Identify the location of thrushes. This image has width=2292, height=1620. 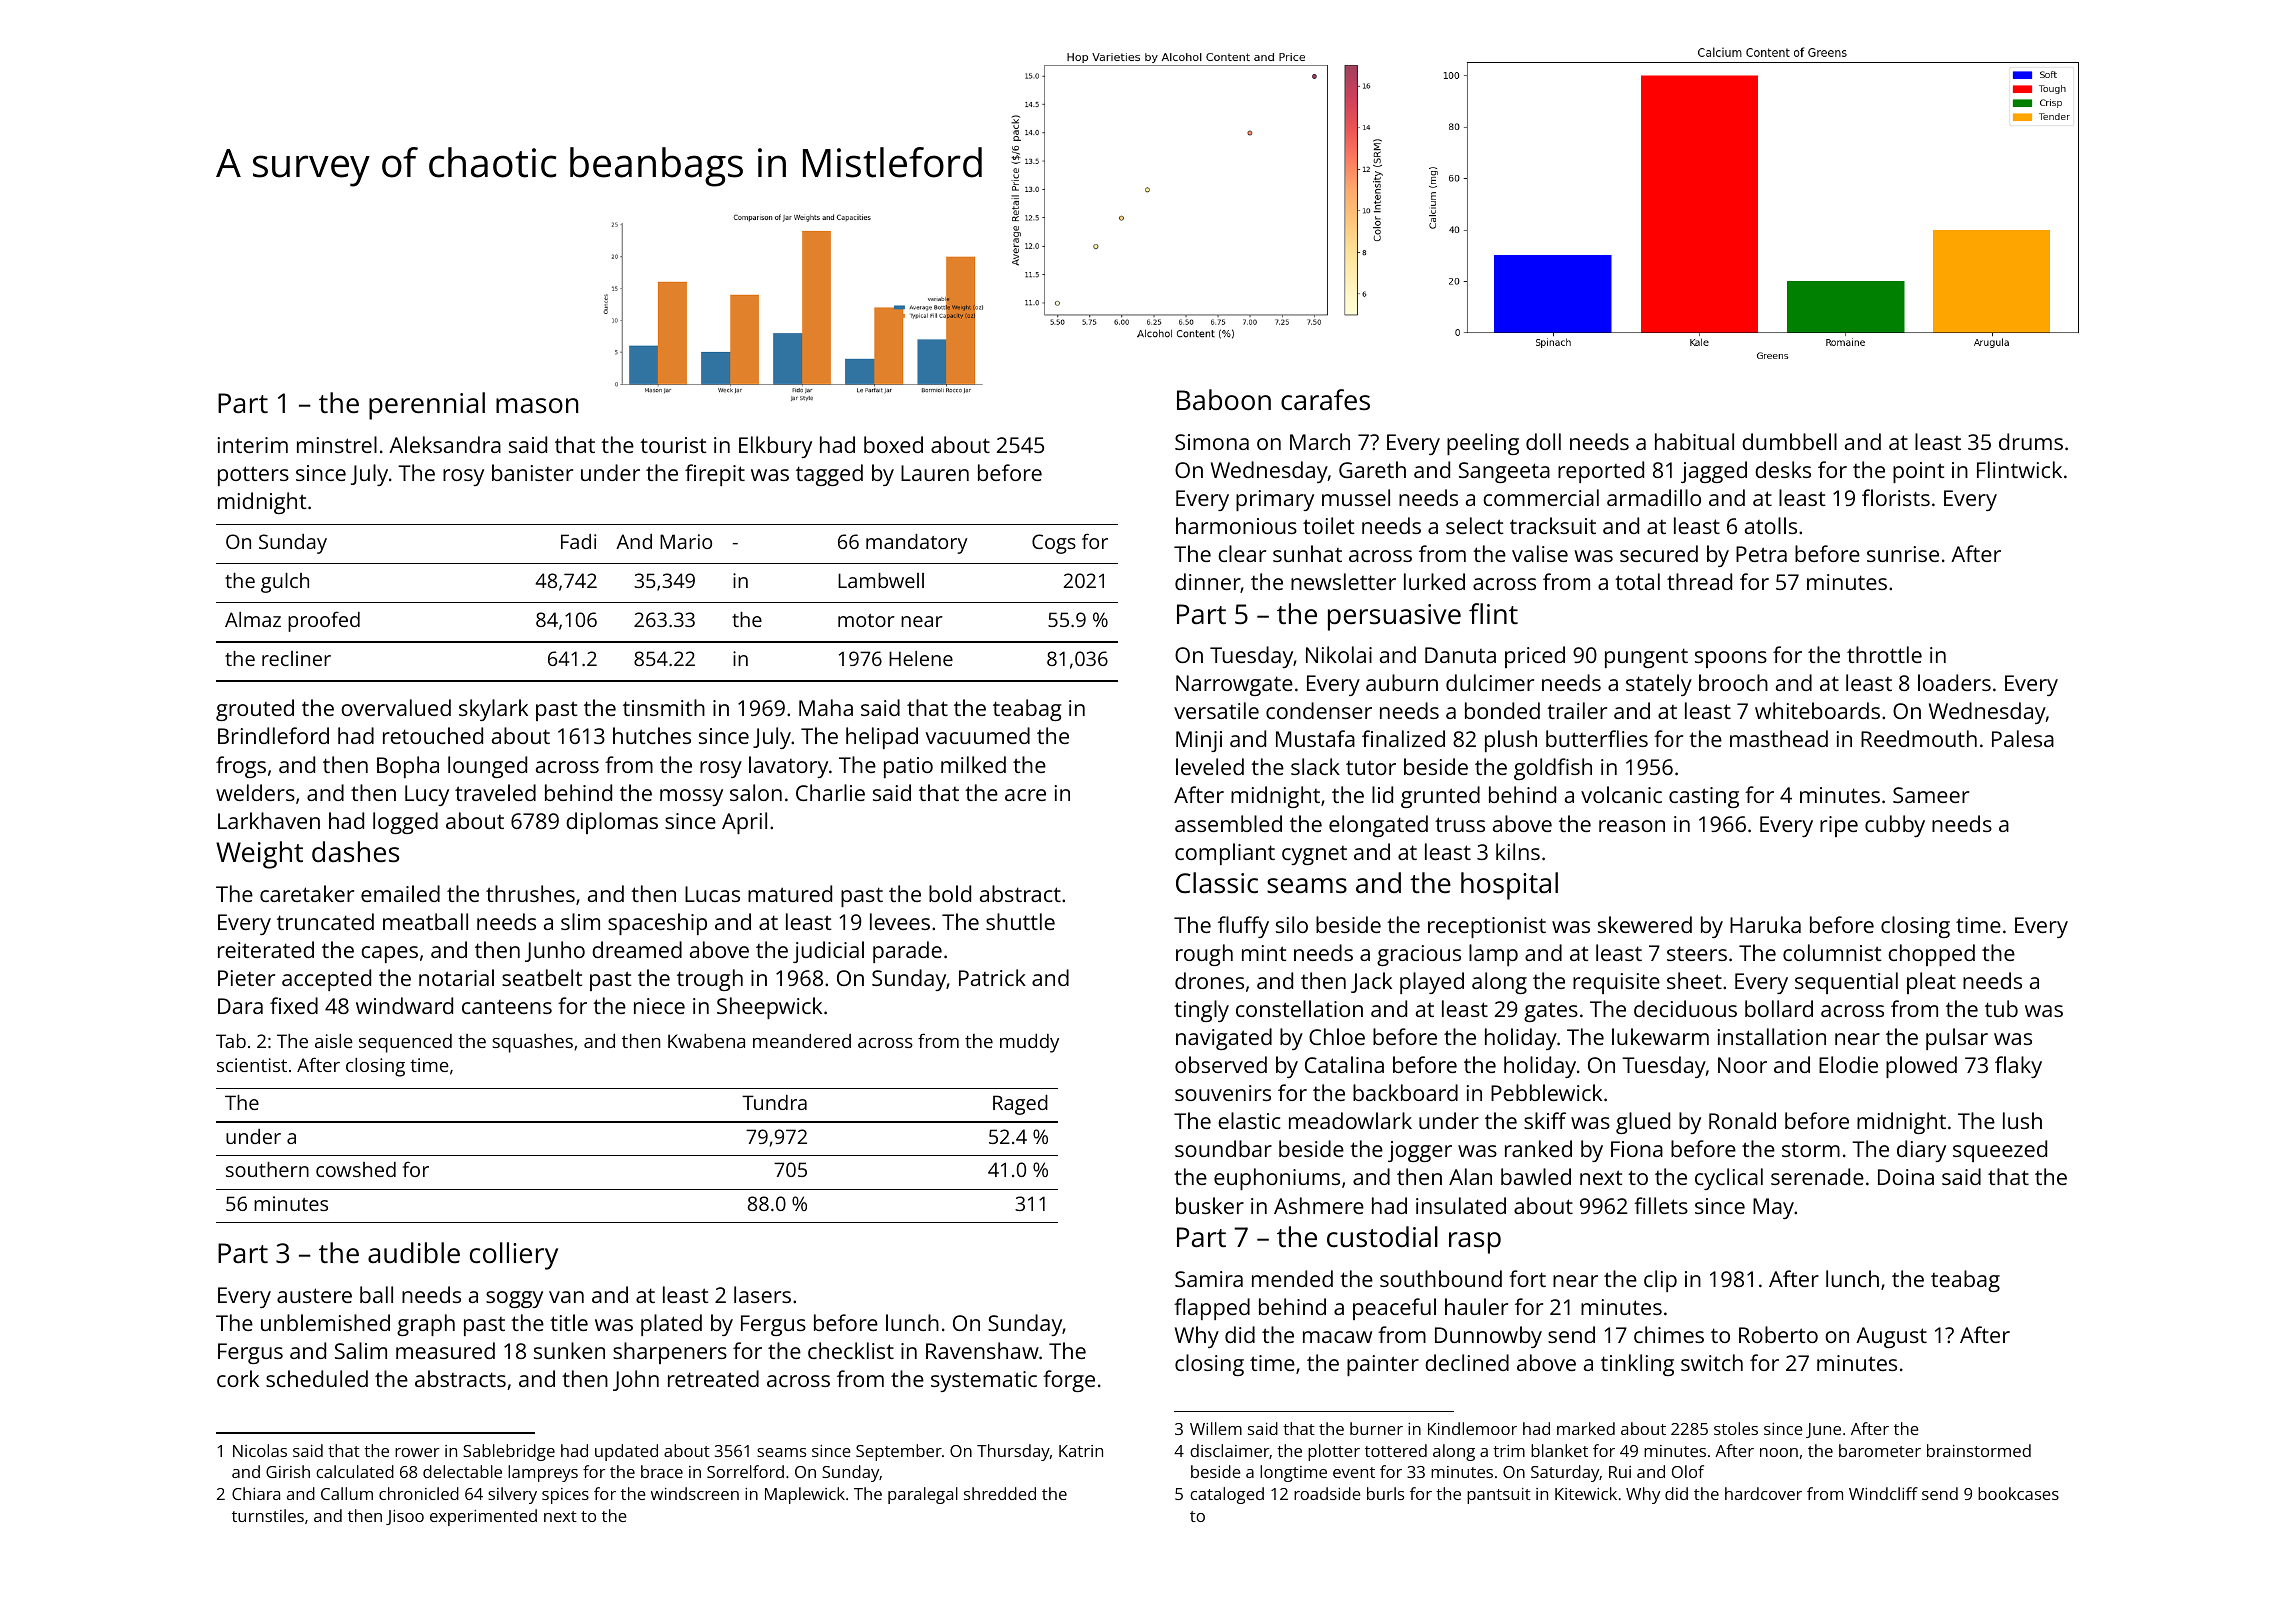
(530, 893).
